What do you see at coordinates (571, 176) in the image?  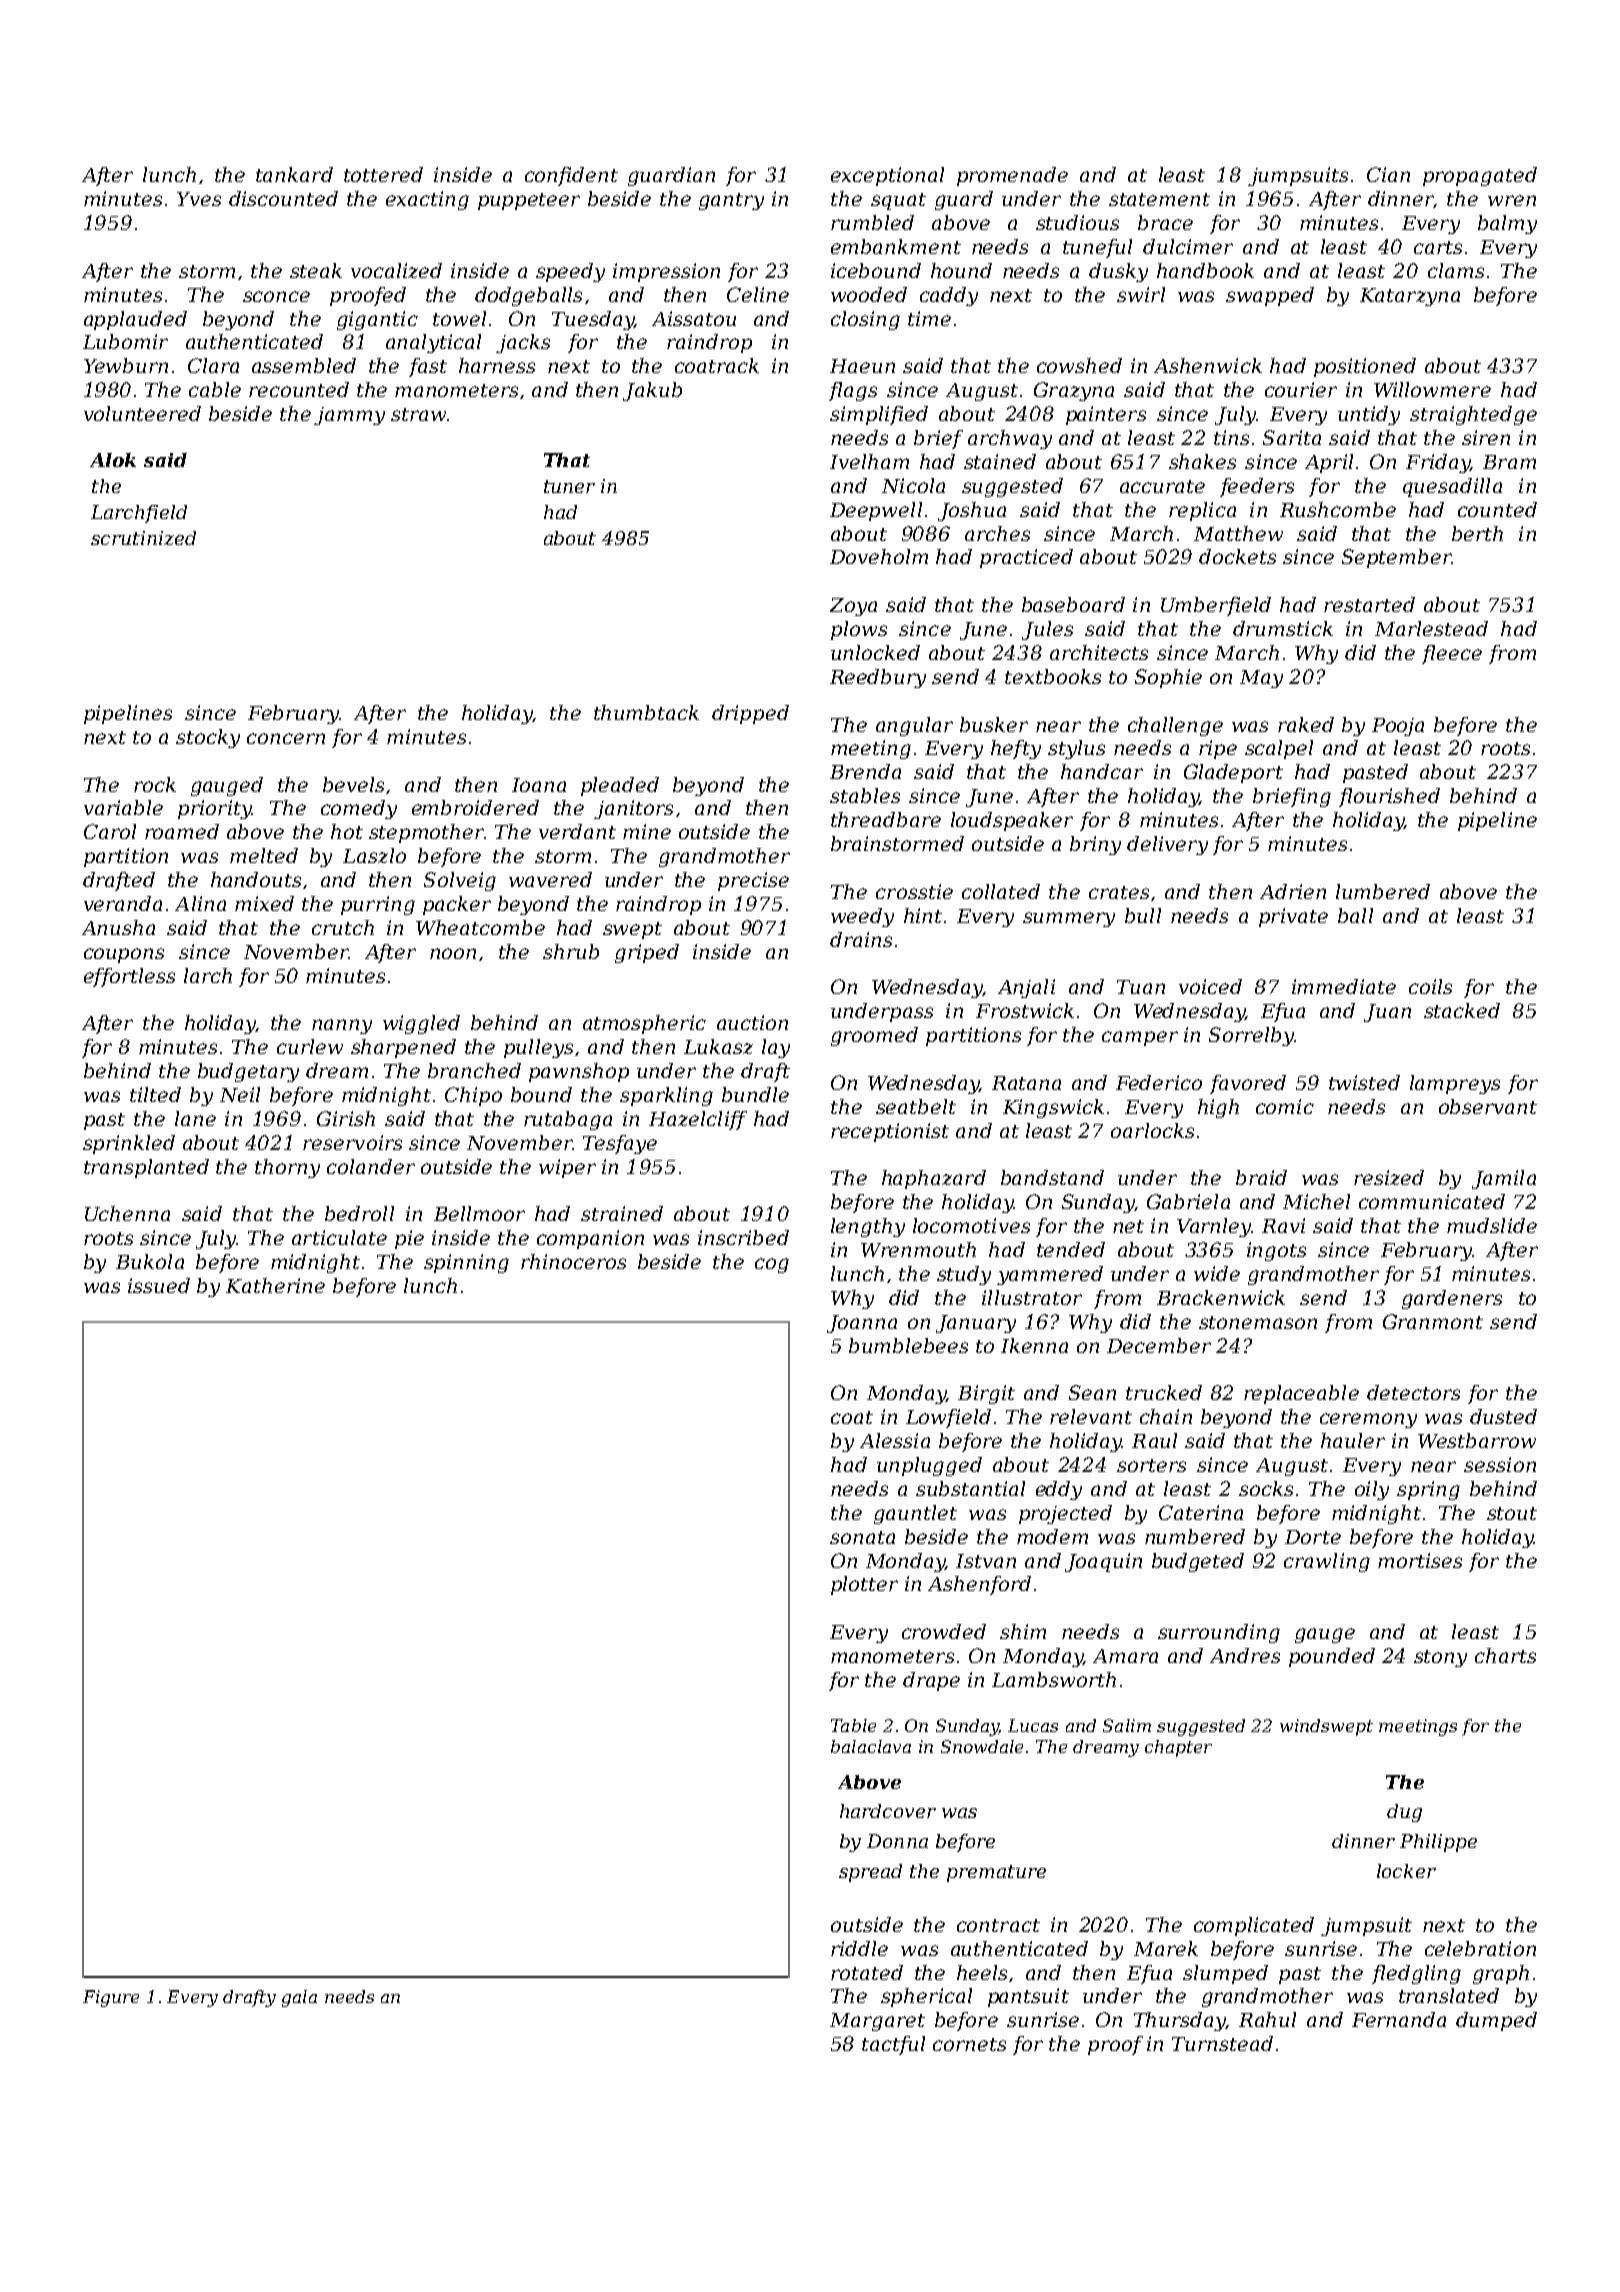 I see `confident` at bounding box center [571, 176].
